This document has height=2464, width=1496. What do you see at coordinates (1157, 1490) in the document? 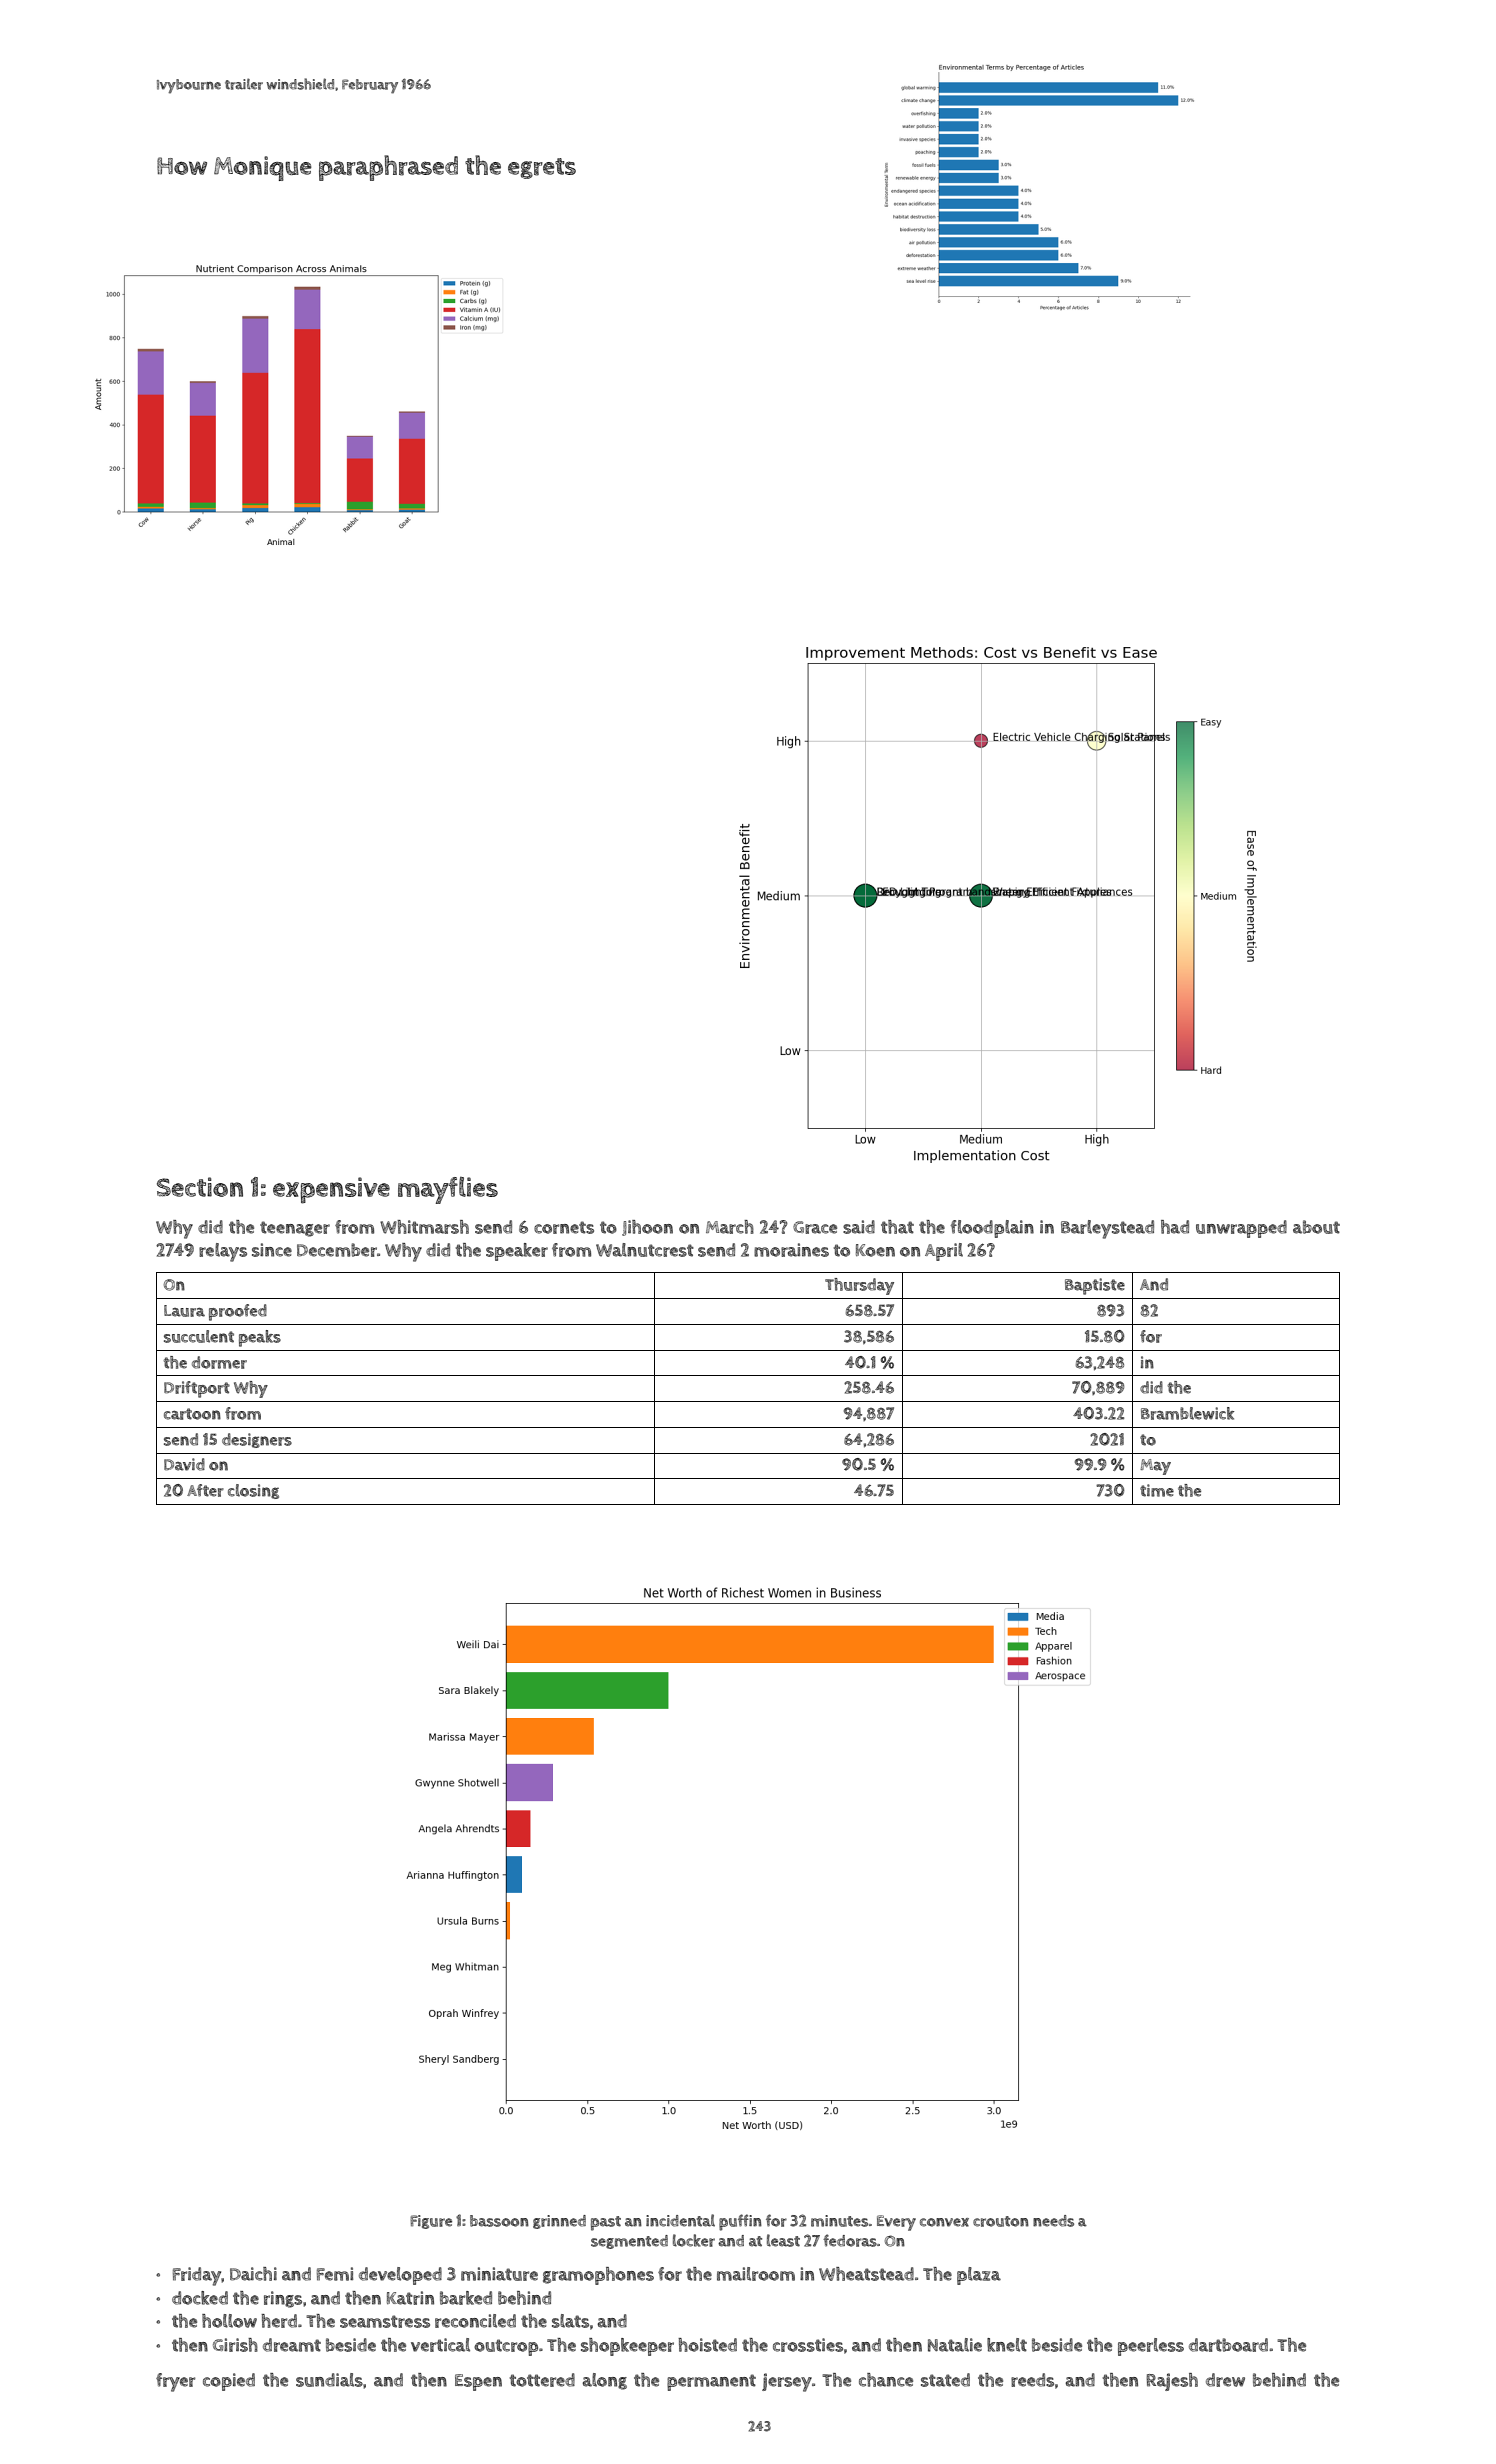
I see `time` at bounding box center [1157, 1490].
